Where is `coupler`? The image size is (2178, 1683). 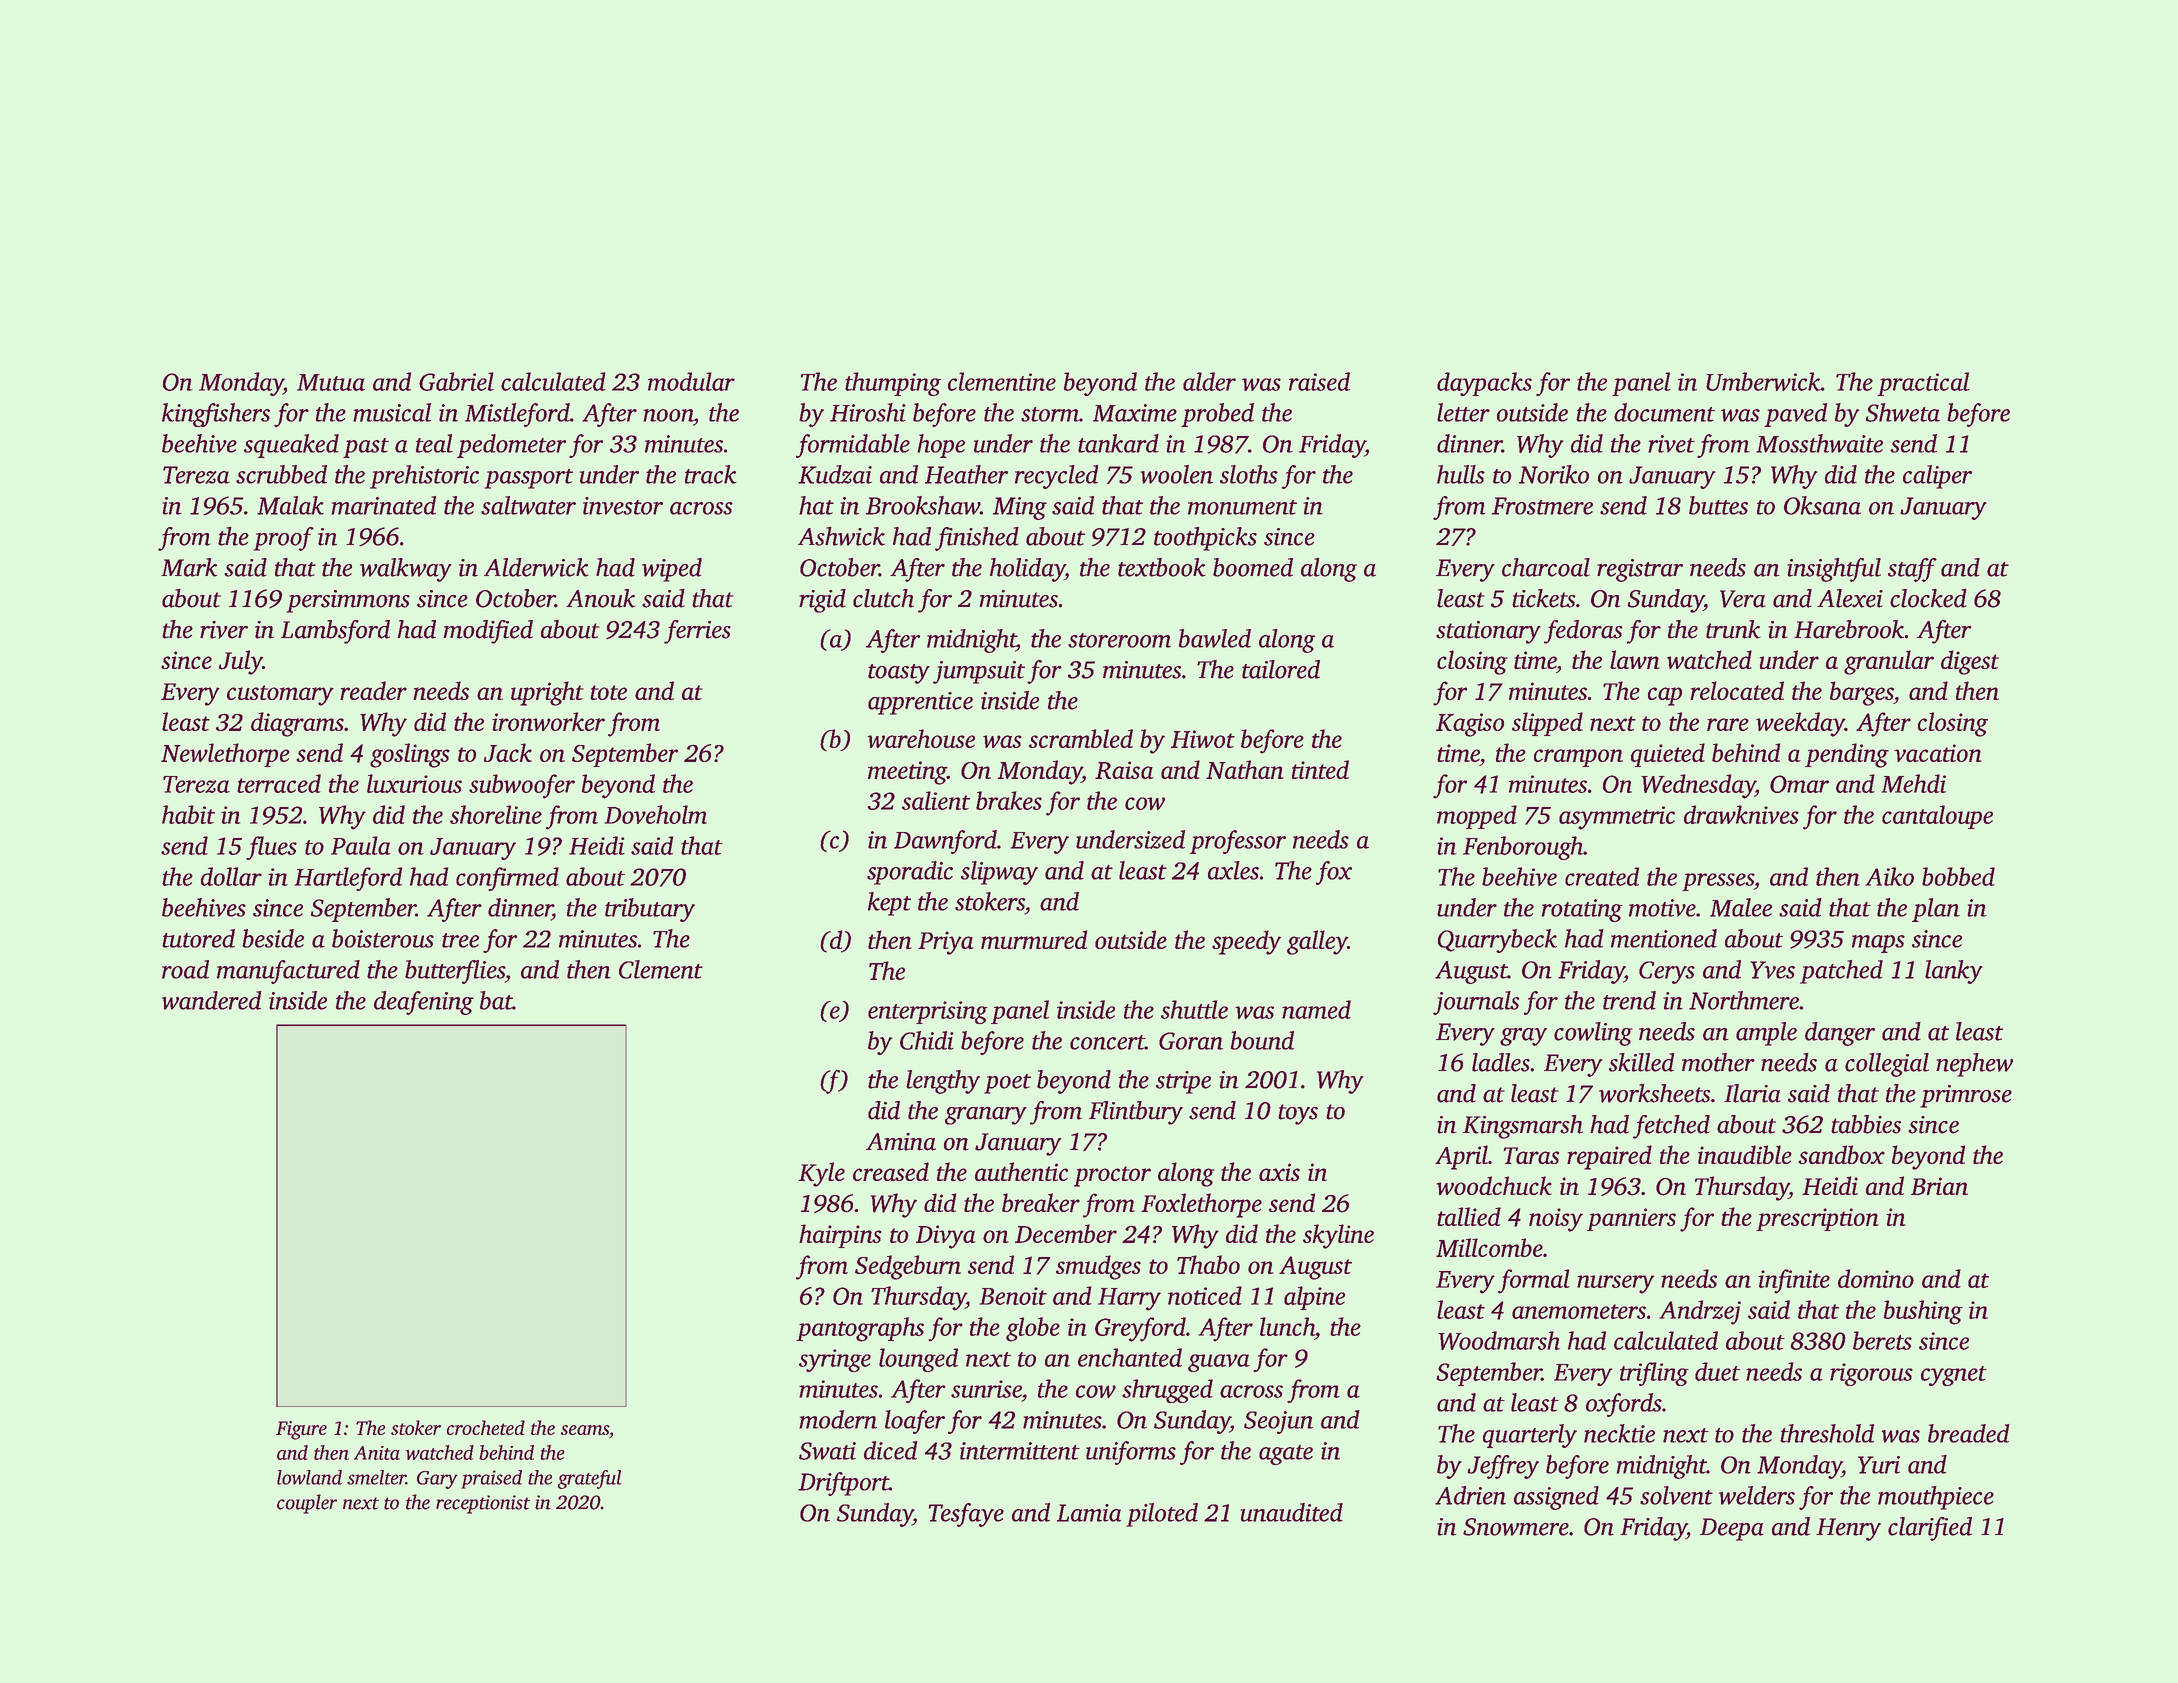 coupler is located at coordinates (307, 1504).
